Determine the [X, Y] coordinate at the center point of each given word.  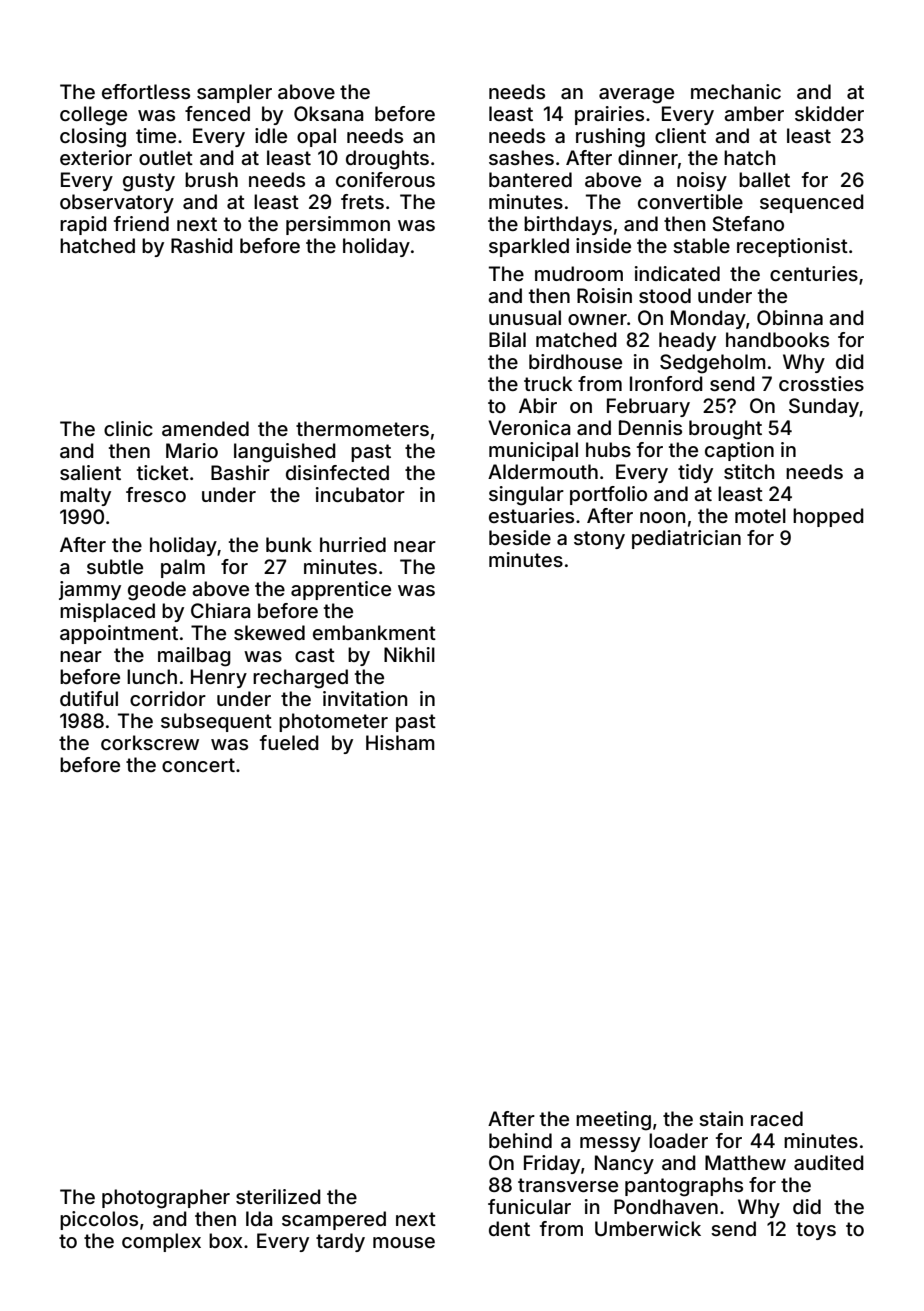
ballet [764, 179]
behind [520, 1140]
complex [161, 1242]
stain [721, 1118]
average [636, 96]
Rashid [202, 245]
